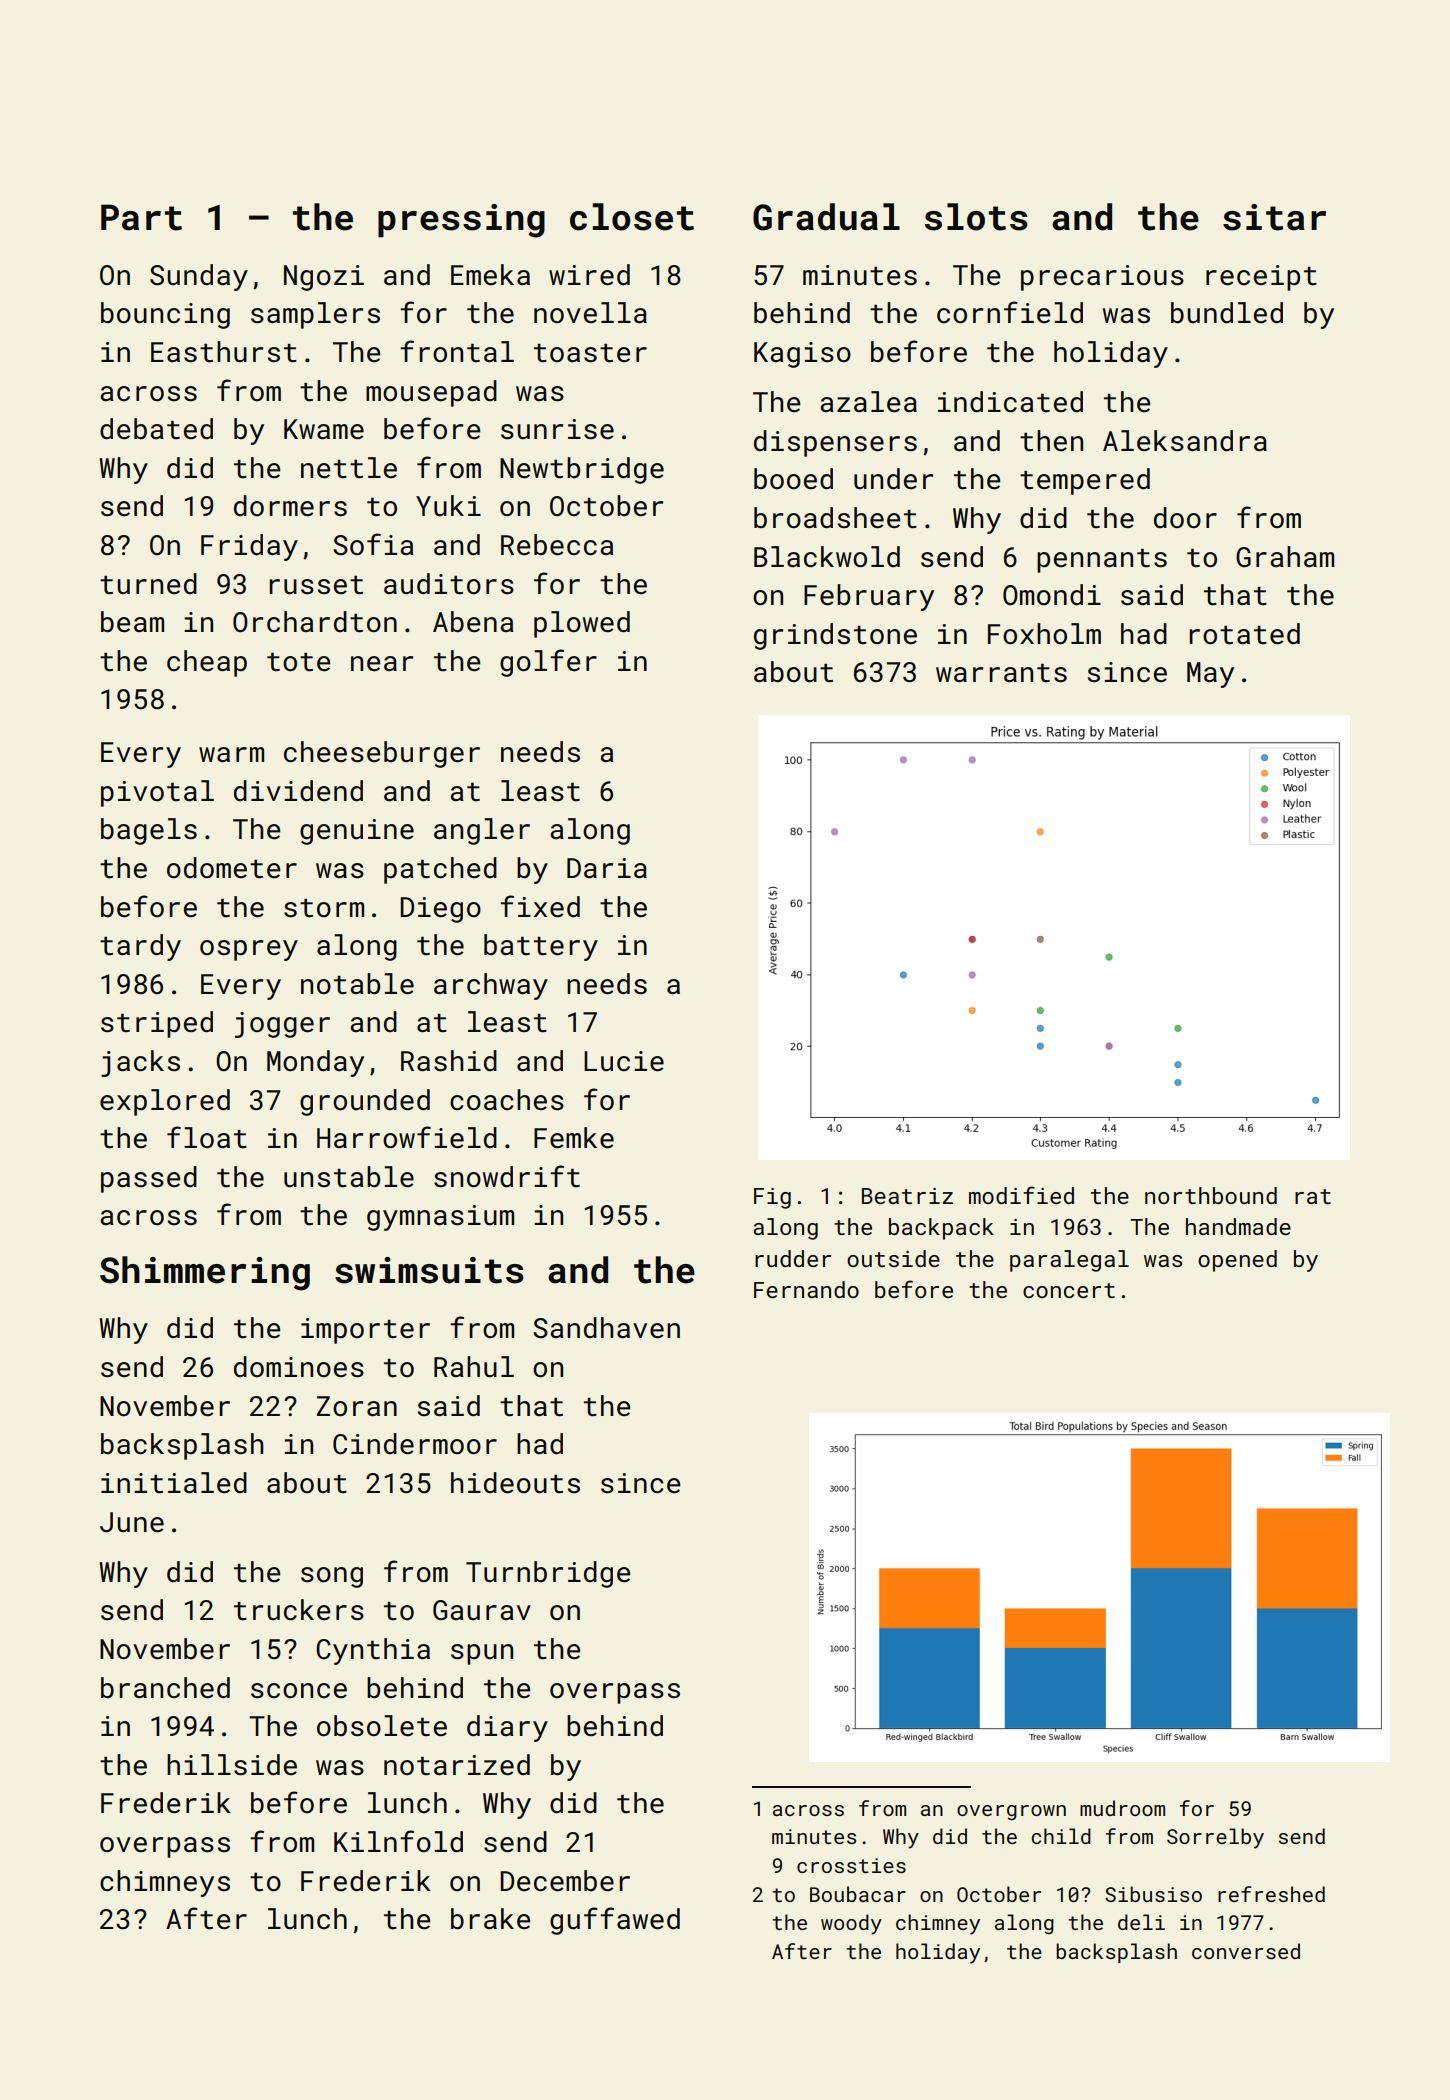 This screenshot has width=1450, height=2100. What do you see at coordinates (299, 1691) in the screenshot?
I see `sconce` at bounding box center [299, 1691].
